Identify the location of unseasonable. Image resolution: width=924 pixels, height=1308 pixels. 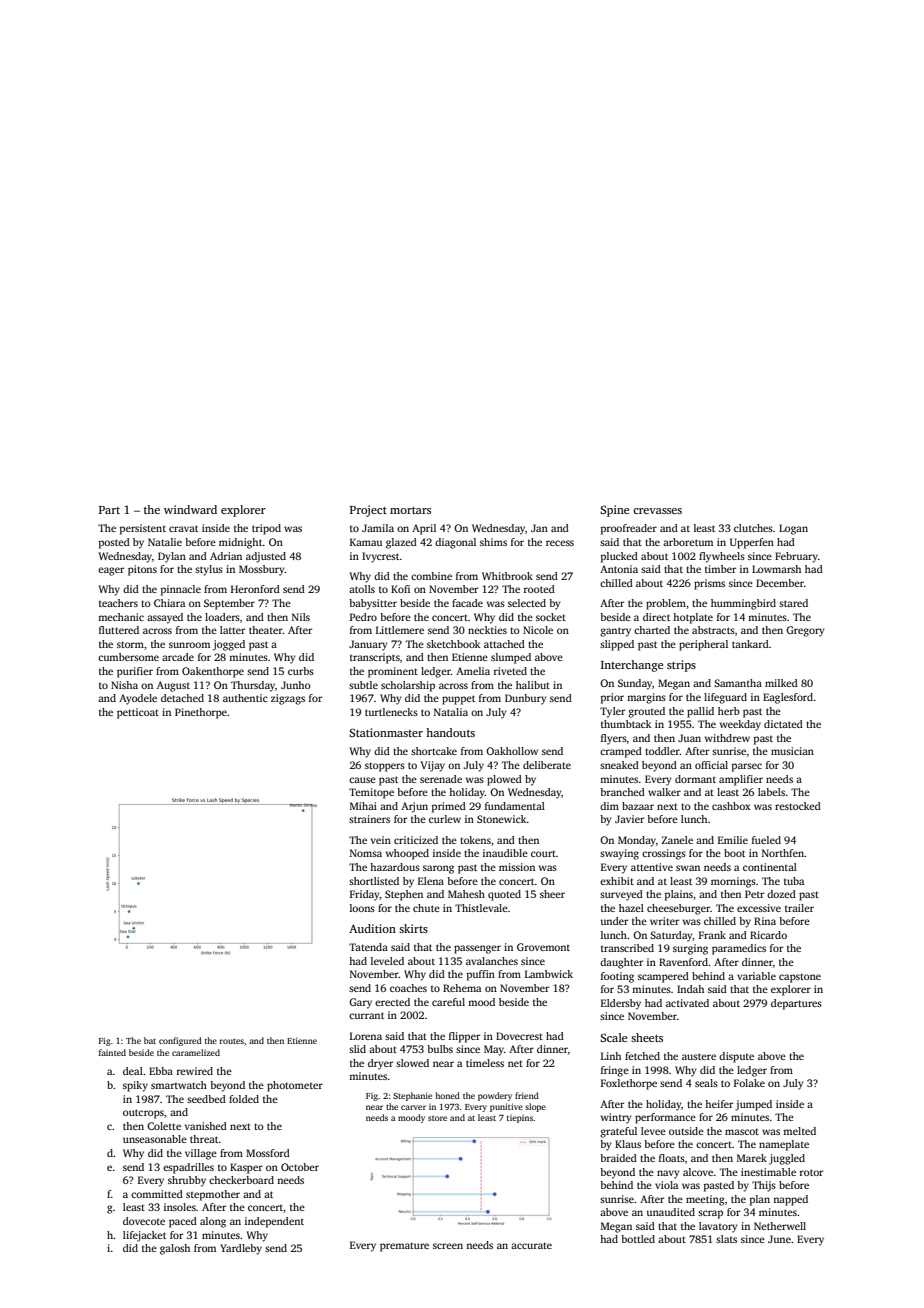
(155, 1139).
